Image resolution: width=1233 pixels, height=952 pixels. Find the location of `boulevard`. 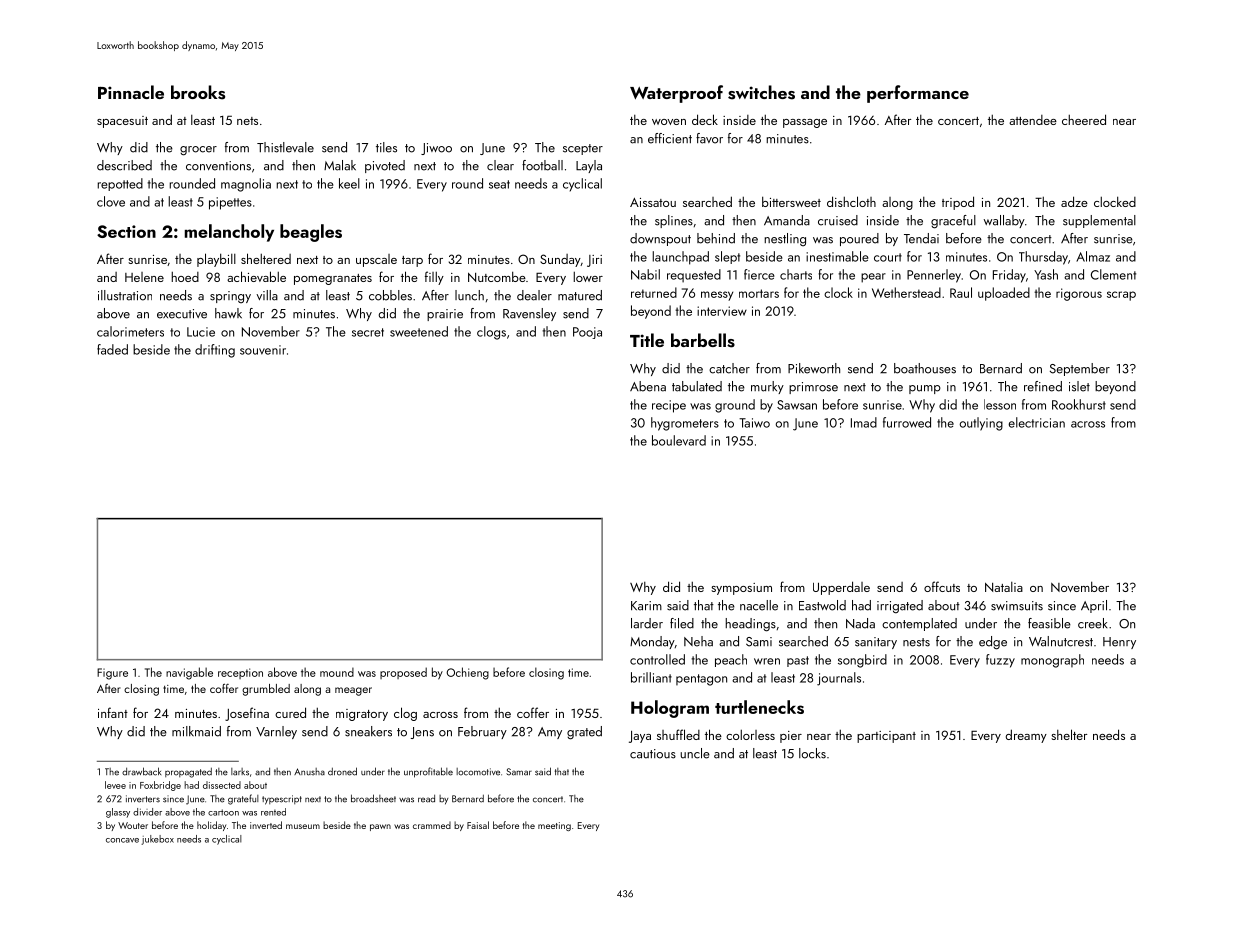

boulevard is located at coordinates (679, 440).
